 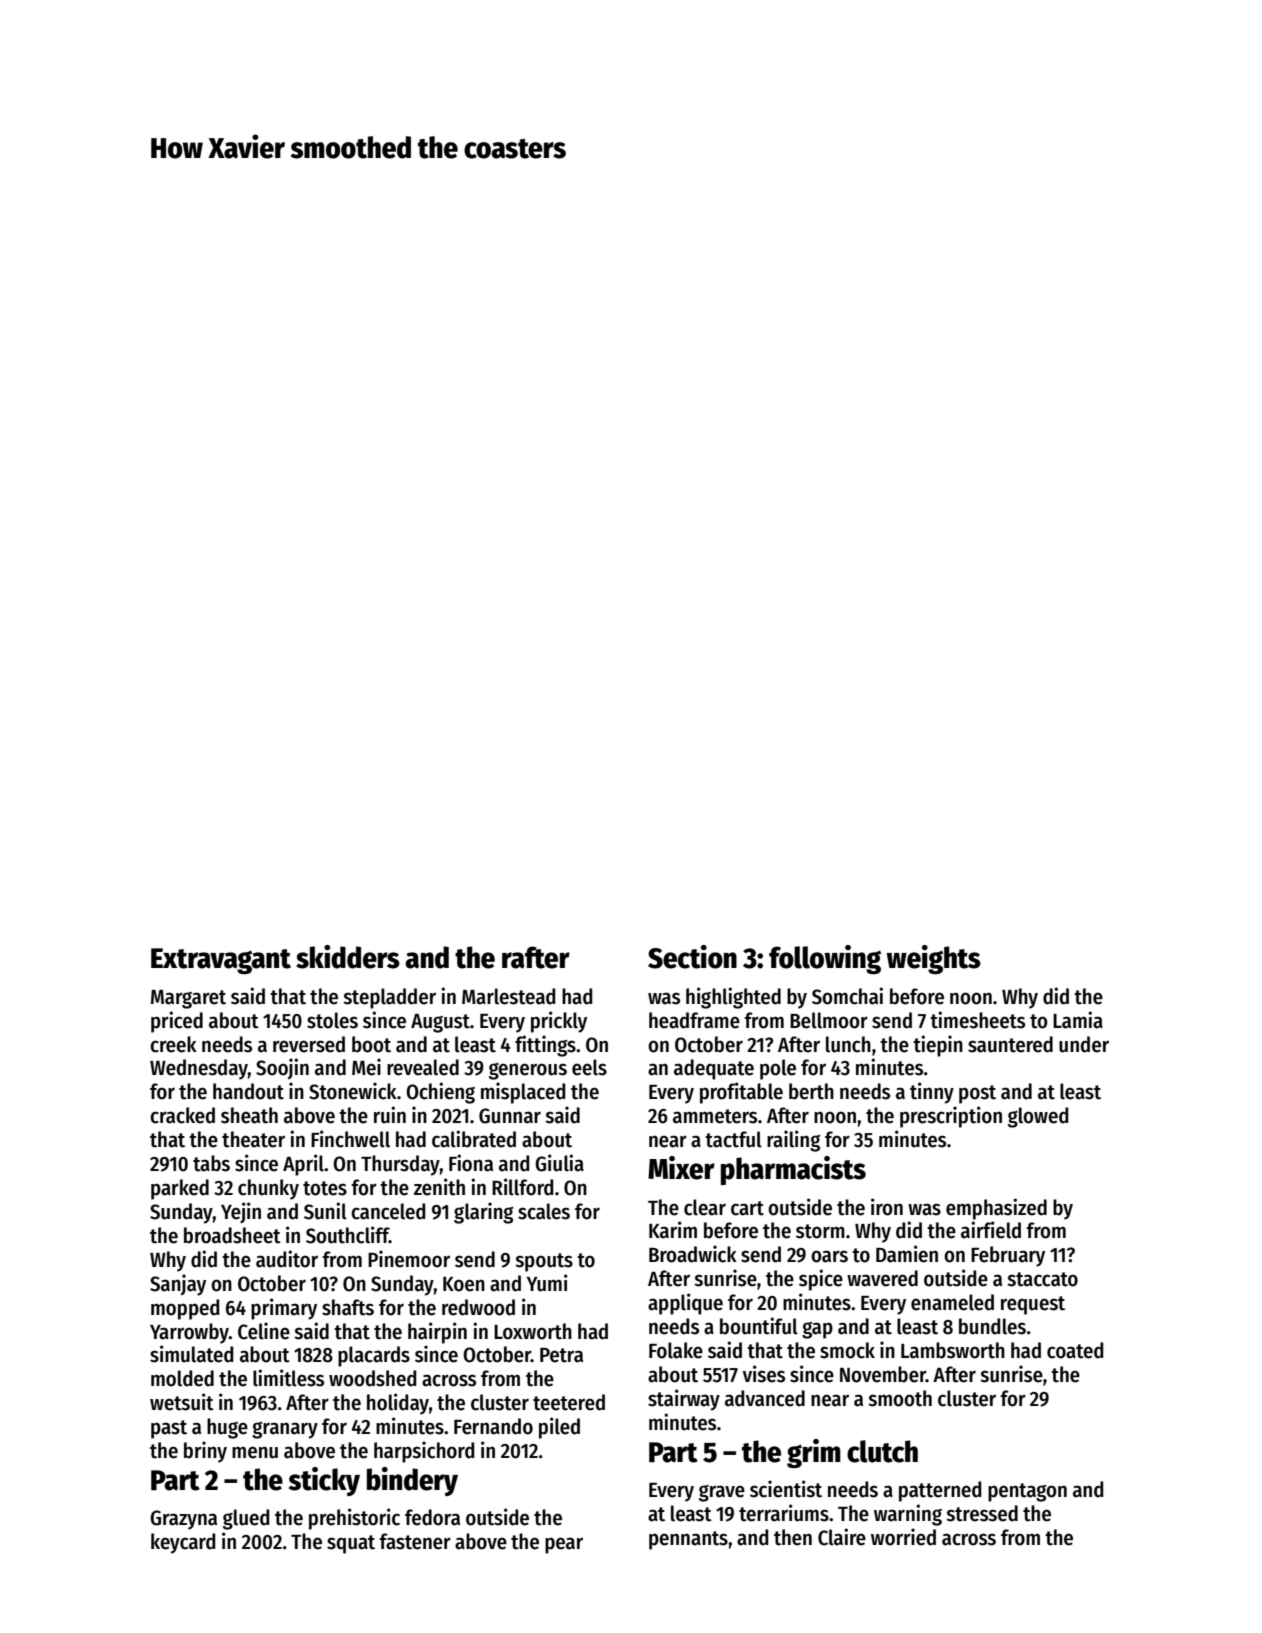 I want to click on emphasized, so click(x=996, y=1209).
